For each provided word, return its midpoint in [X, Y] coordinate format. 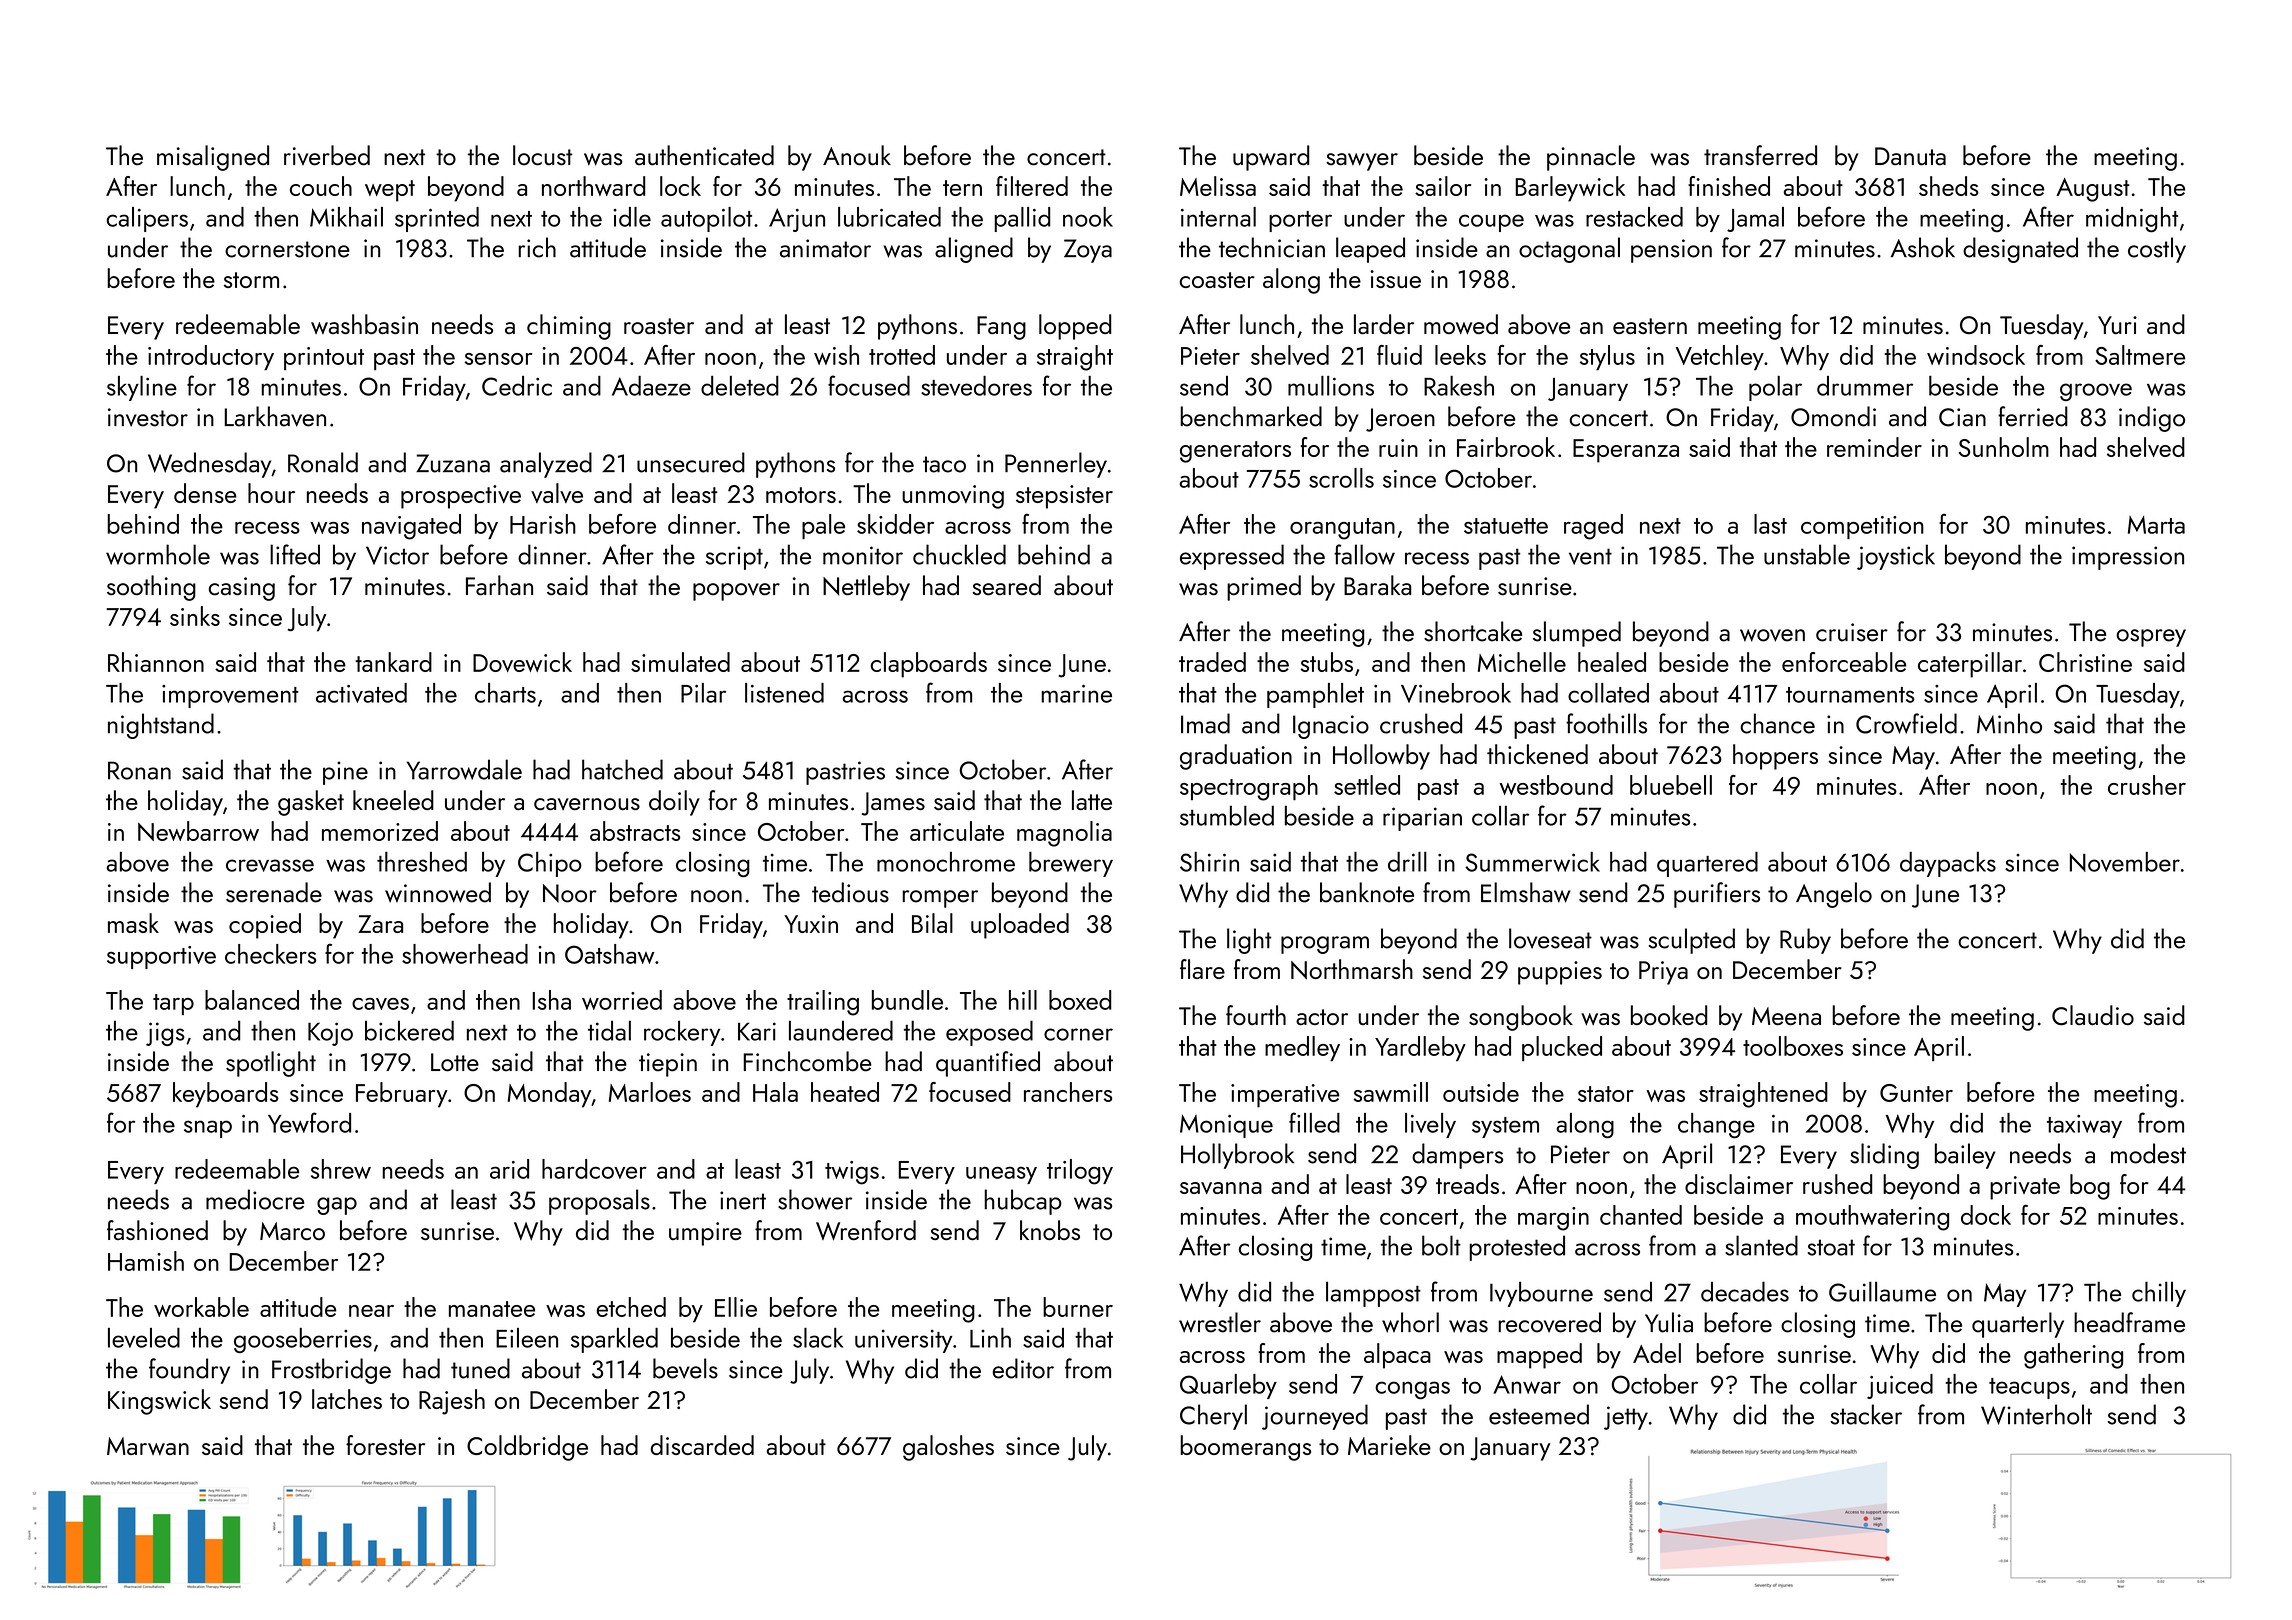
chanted [1641, 1215]
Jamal [1755, 219]
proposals [599, 1202]
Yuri [2117, 325]
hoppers [1775, 757]
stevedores [976, 386]
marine [1076, 694]
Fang [1001, 328]
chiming [569, 327]
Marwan [148, 1446]
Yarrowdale [464, 769]
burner [1078, 1307]
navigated [411, 527]
